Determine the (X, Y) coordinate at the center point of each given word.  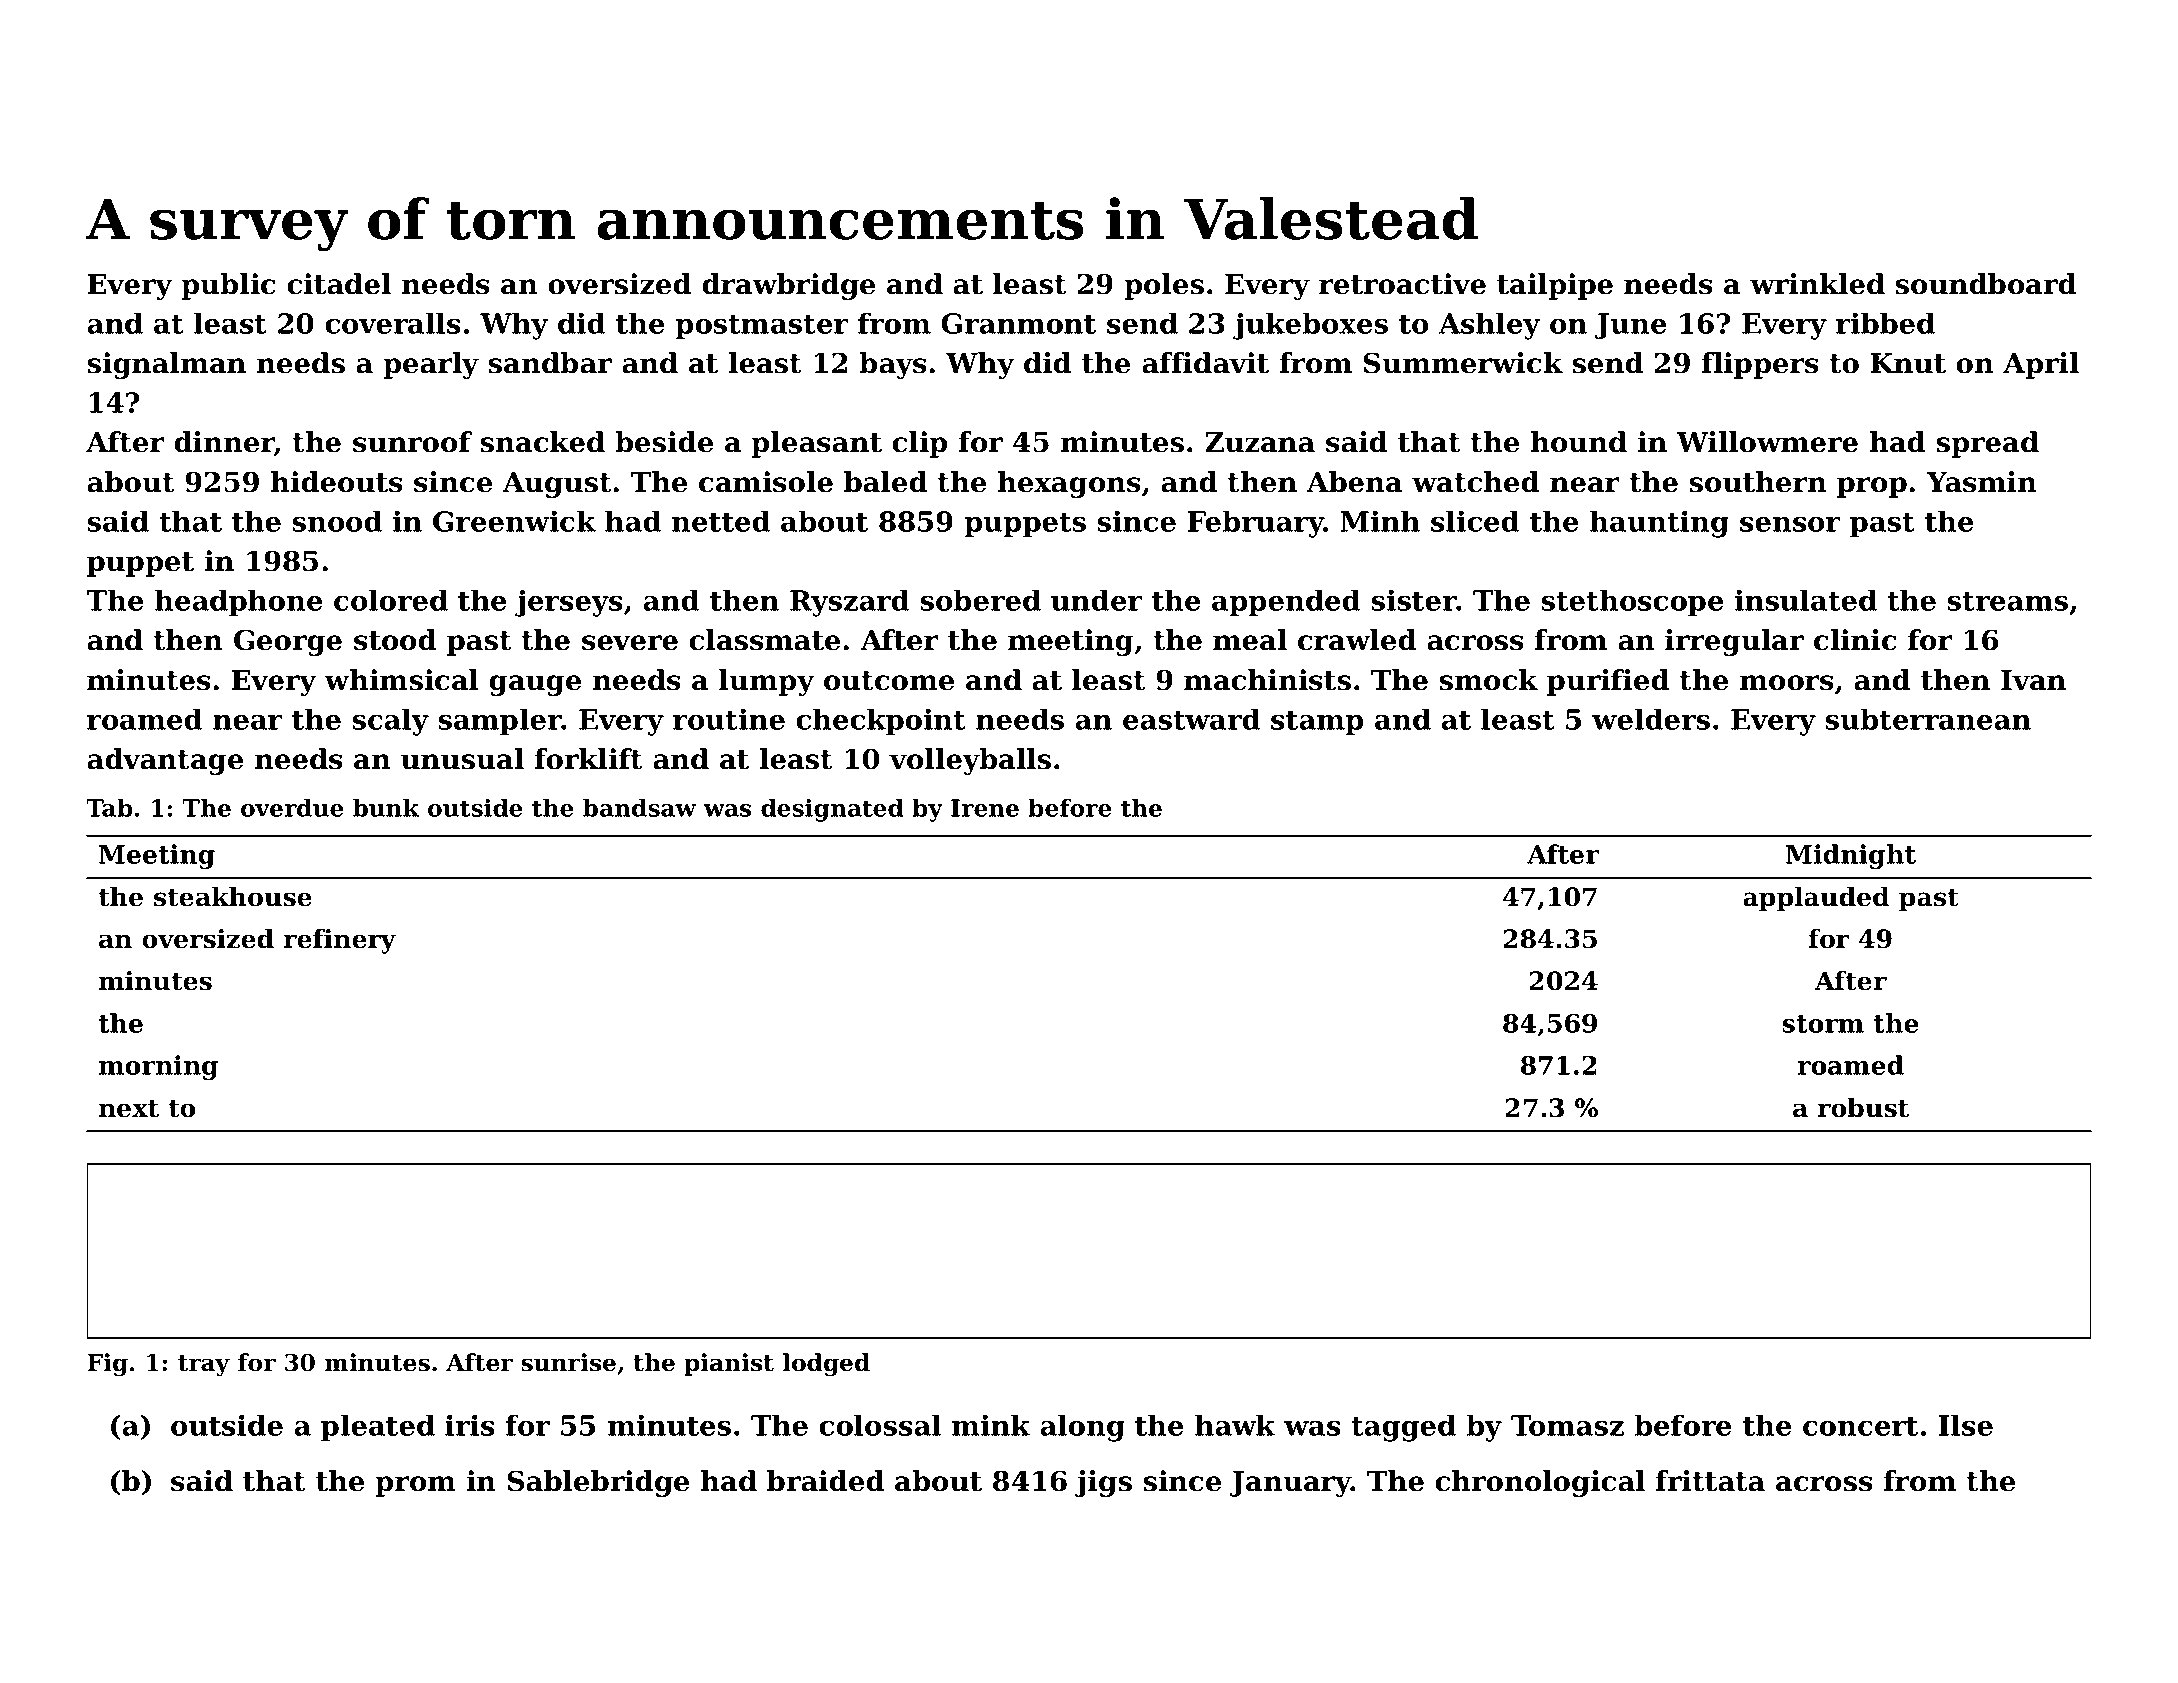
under (1097, 600)
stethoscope (1632, 603)
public (228, 286)
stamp (1317, 723)
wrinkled (1817, 284)
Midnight (1851, 856)
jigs (1103, 1483)
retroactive (1402, 284)
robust (1863, 1107)
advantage (165, 761)
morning (158, 1067)
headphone (238, 603)
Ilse (1965, 1425)
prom (415, 1486)
